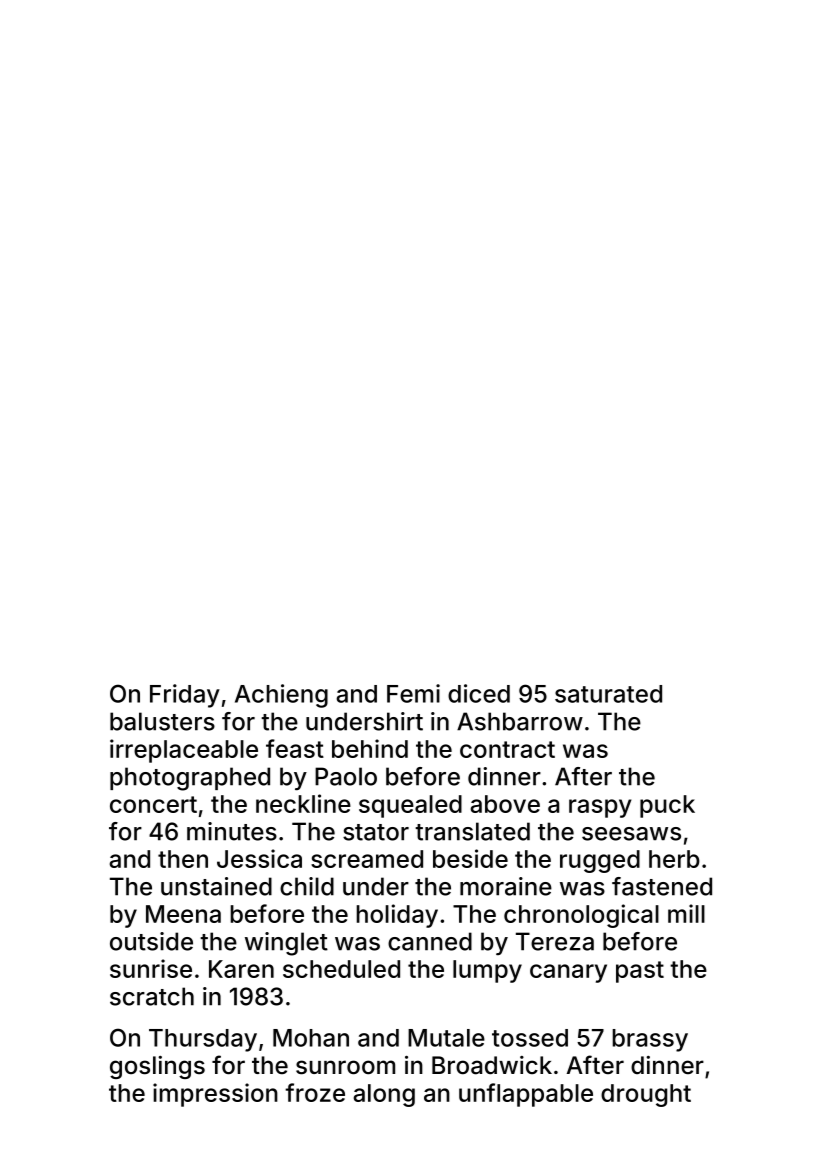 The image size is (827, 1173). What do you see at coordinates (185, 696) in the screenshot?
I see `Friday` at bounding box center [185, 696].
